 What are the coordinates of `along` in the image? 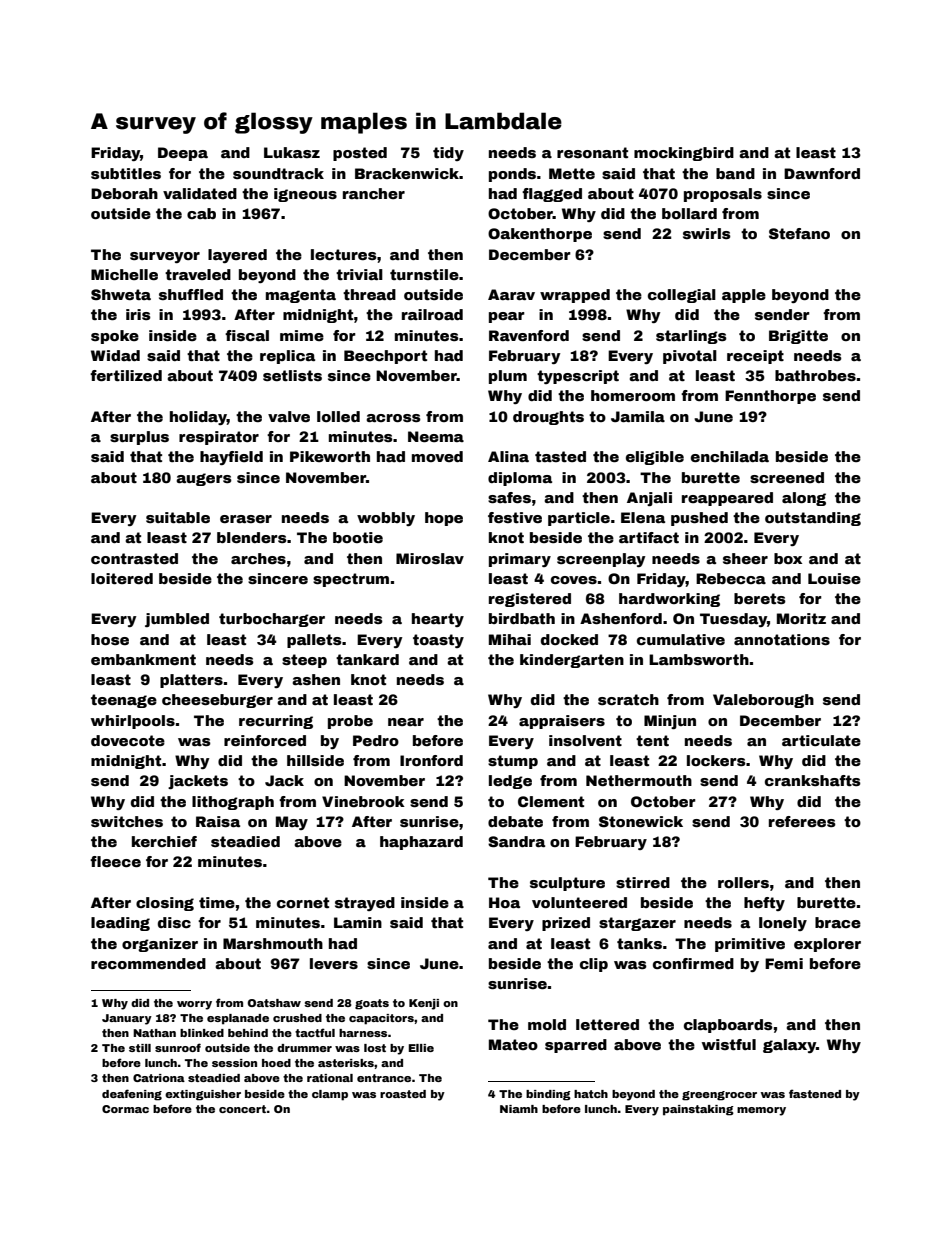 It's located at (804, 499).
